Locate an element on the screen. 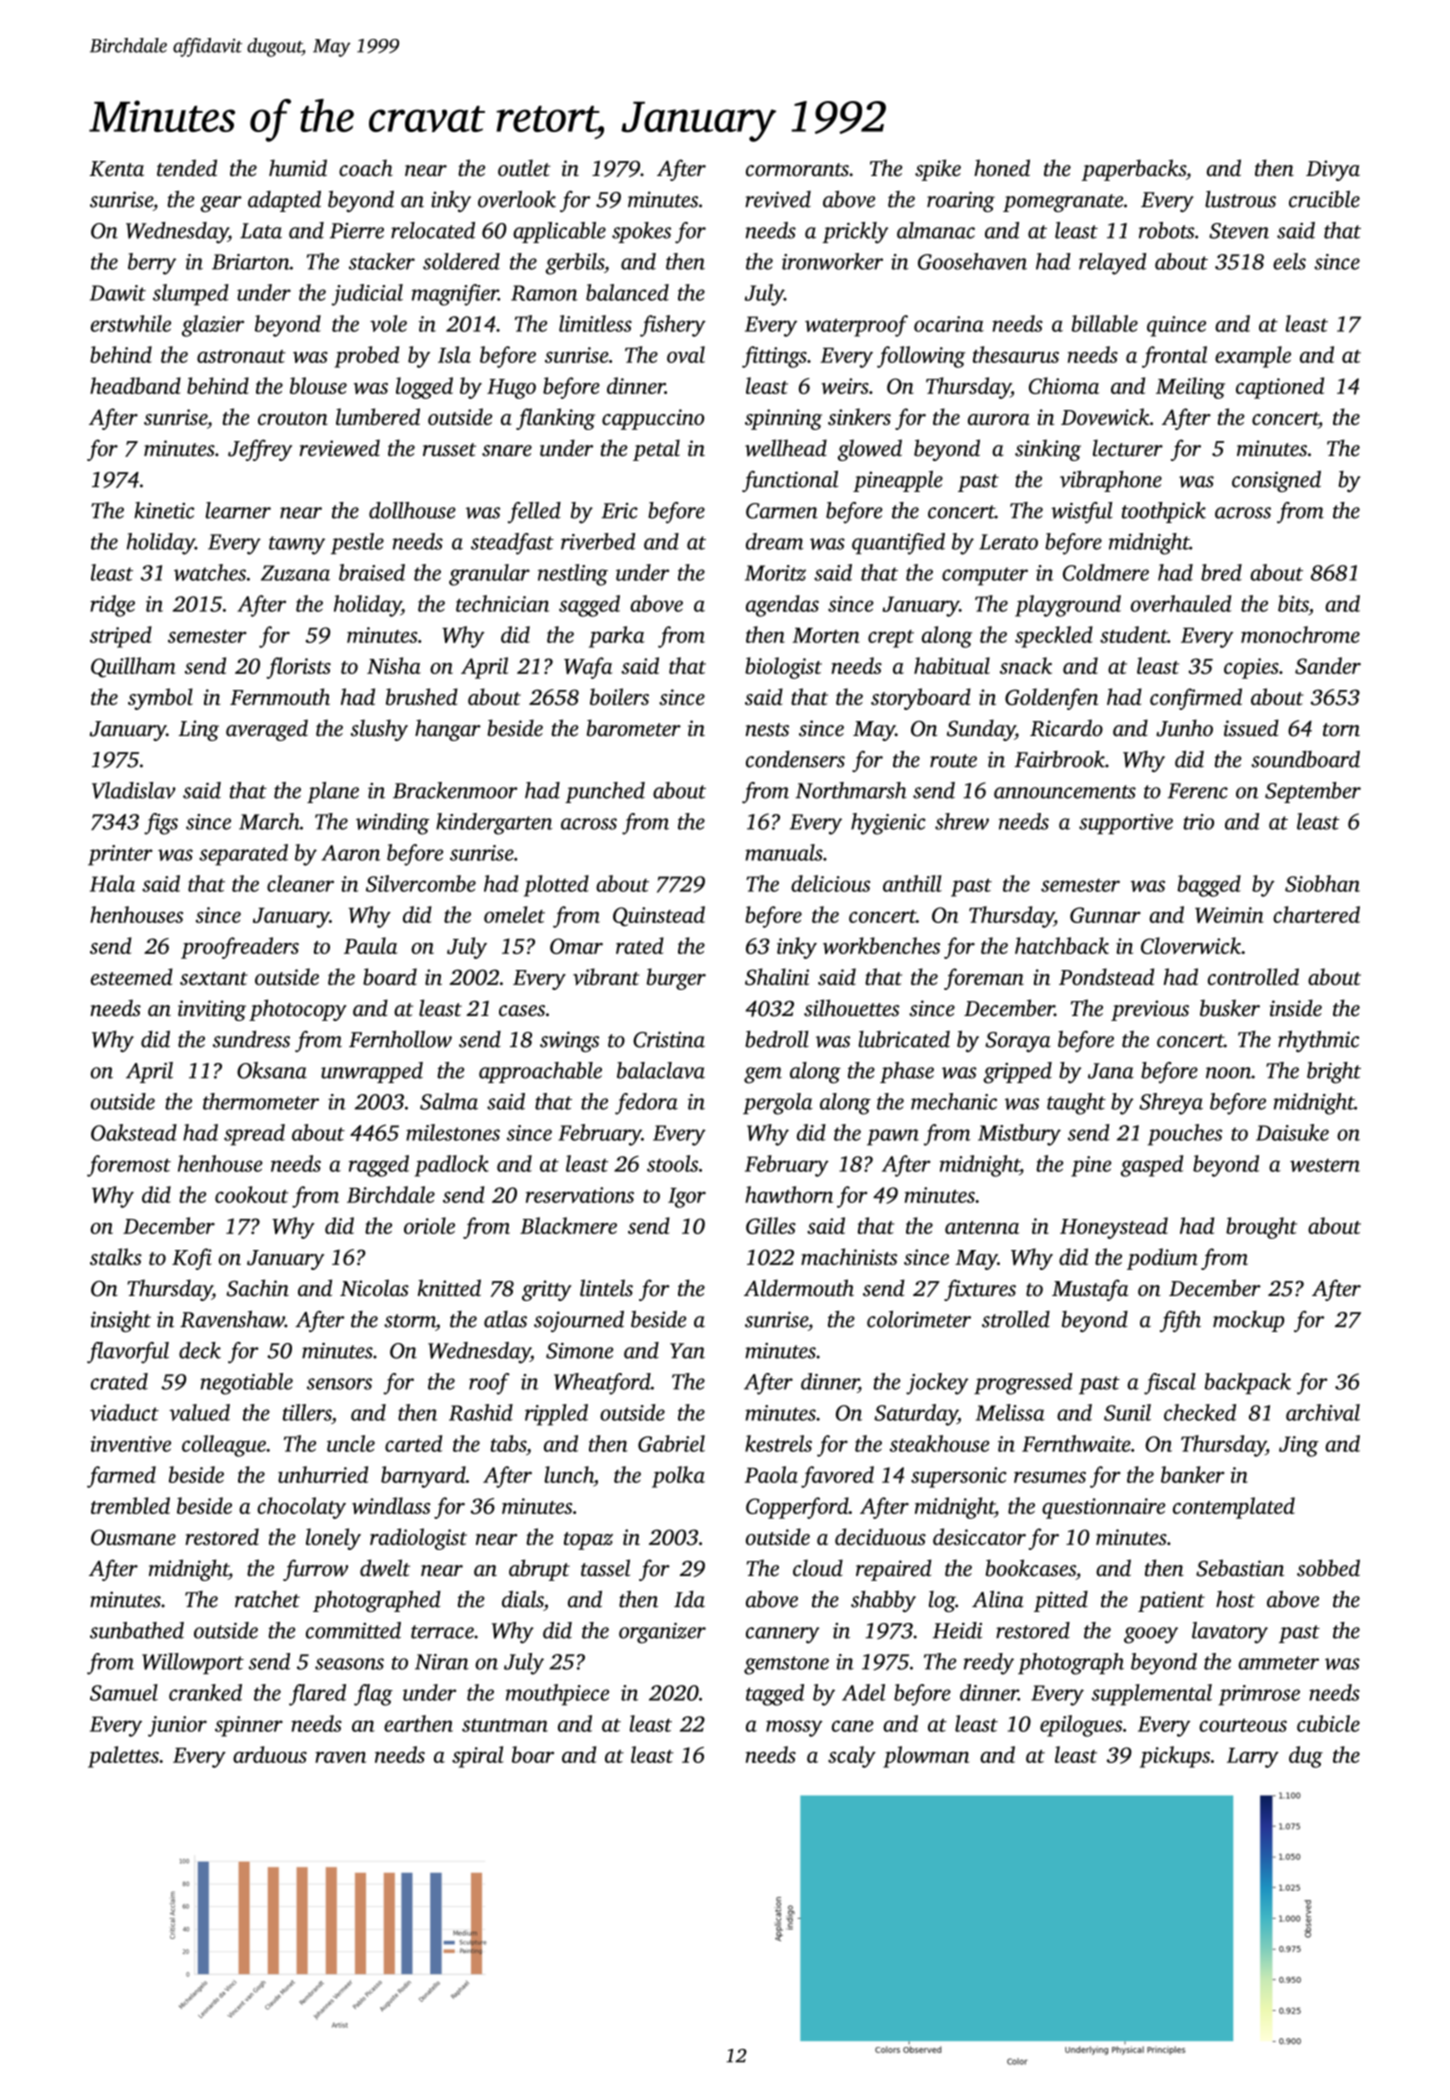  favored is located at coordinates (837, 1477).
